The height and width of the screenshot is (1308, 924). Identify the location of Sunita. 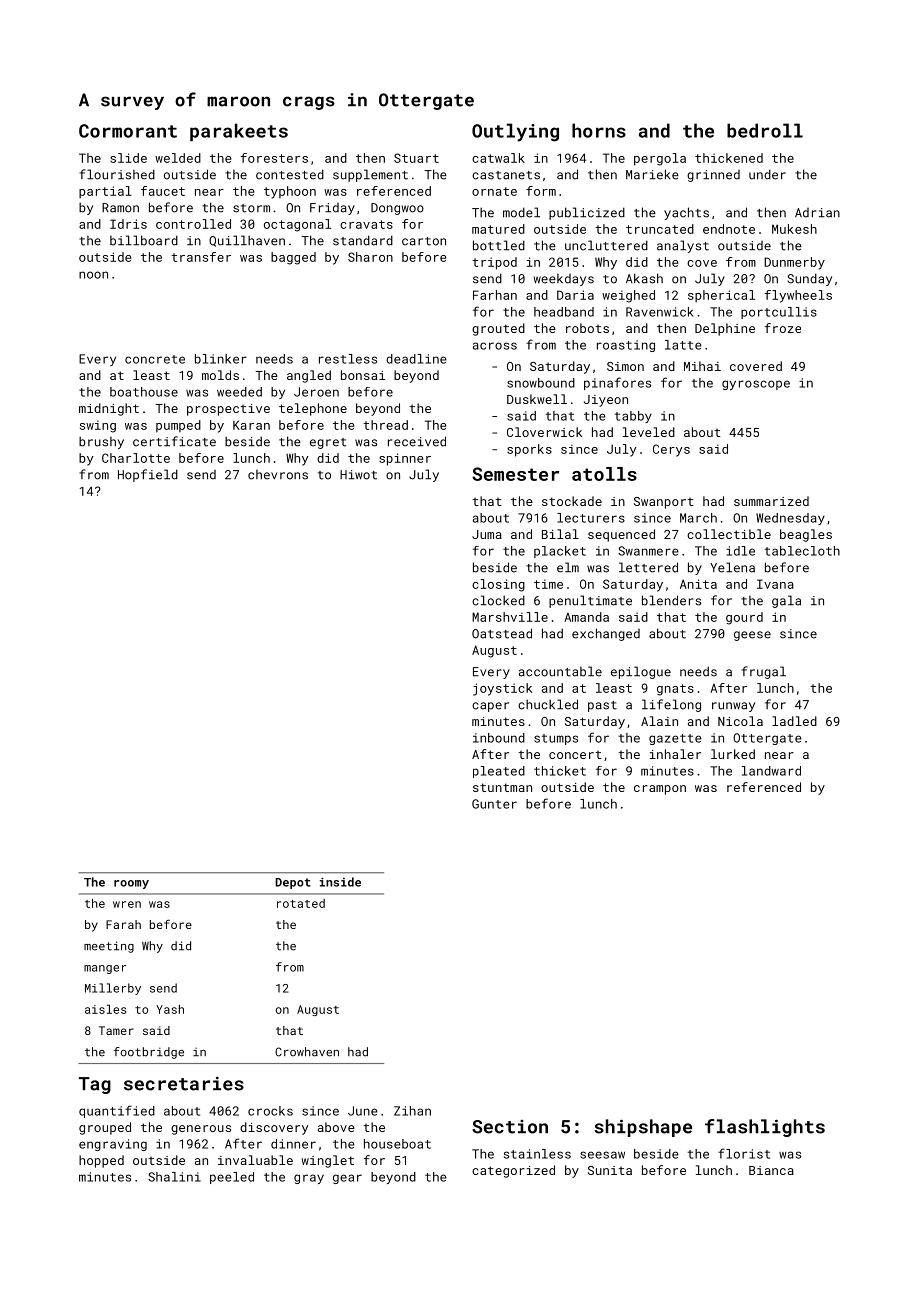
(610, 1170).
